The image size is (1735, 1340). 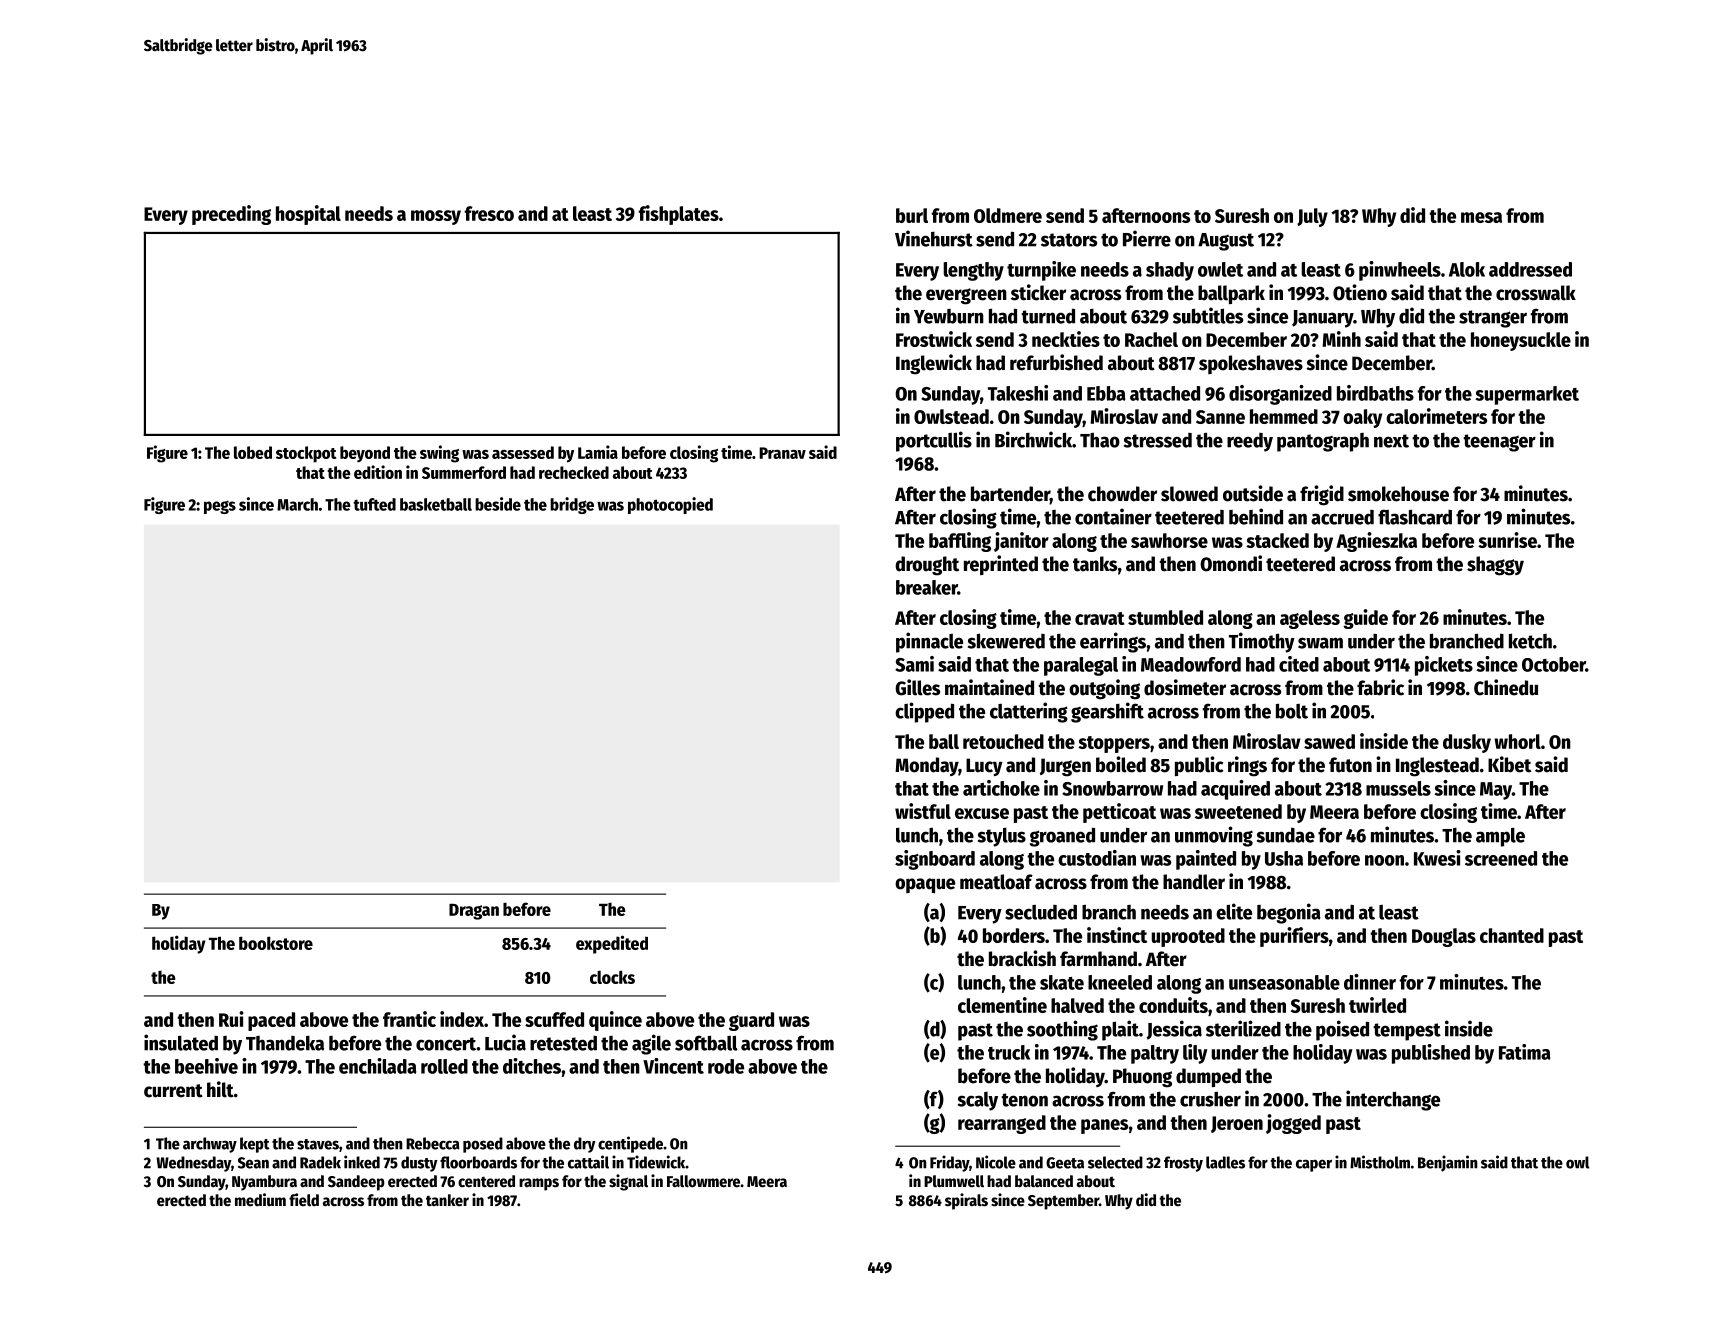 What do you see at coordinates (782, 453) in the image?
I see `Pranav` at bounding box center [782, 453].
